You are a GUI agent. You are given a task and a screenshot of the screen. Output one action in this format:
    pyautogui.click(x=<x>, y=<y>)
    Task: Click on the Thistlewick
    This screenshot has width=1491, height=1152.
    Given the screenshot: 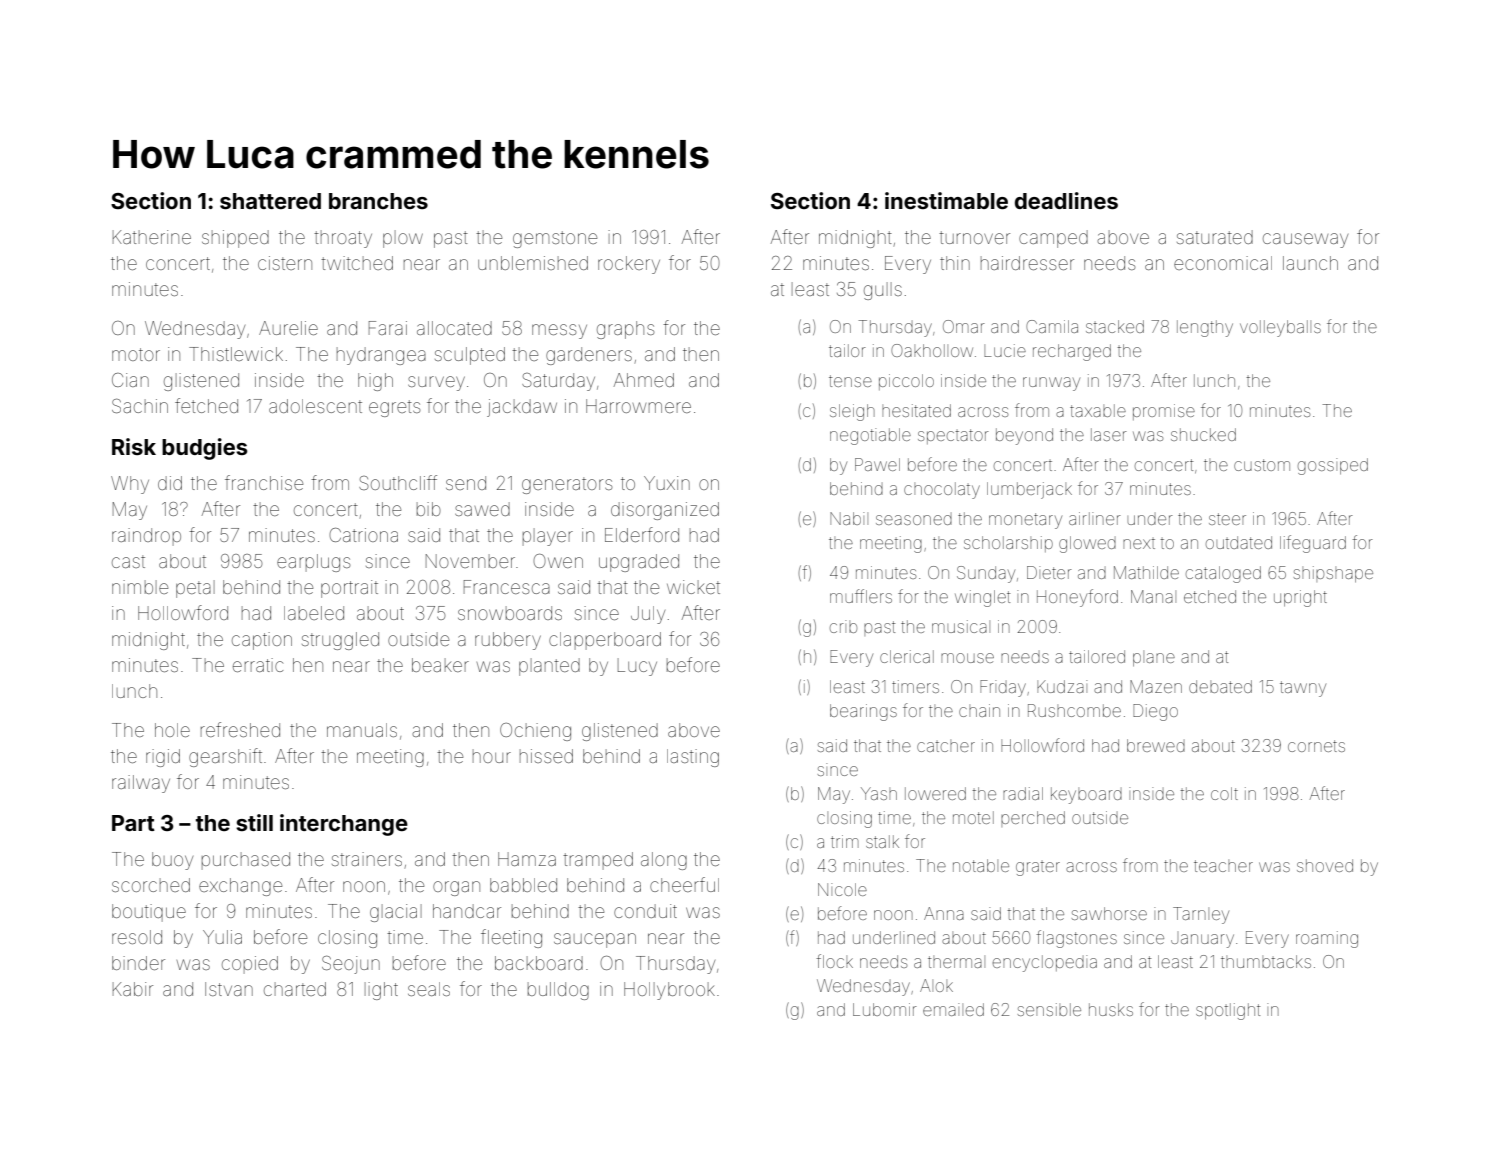 What is the action you would take?
    pyautogui.click(x=236, y=354)
